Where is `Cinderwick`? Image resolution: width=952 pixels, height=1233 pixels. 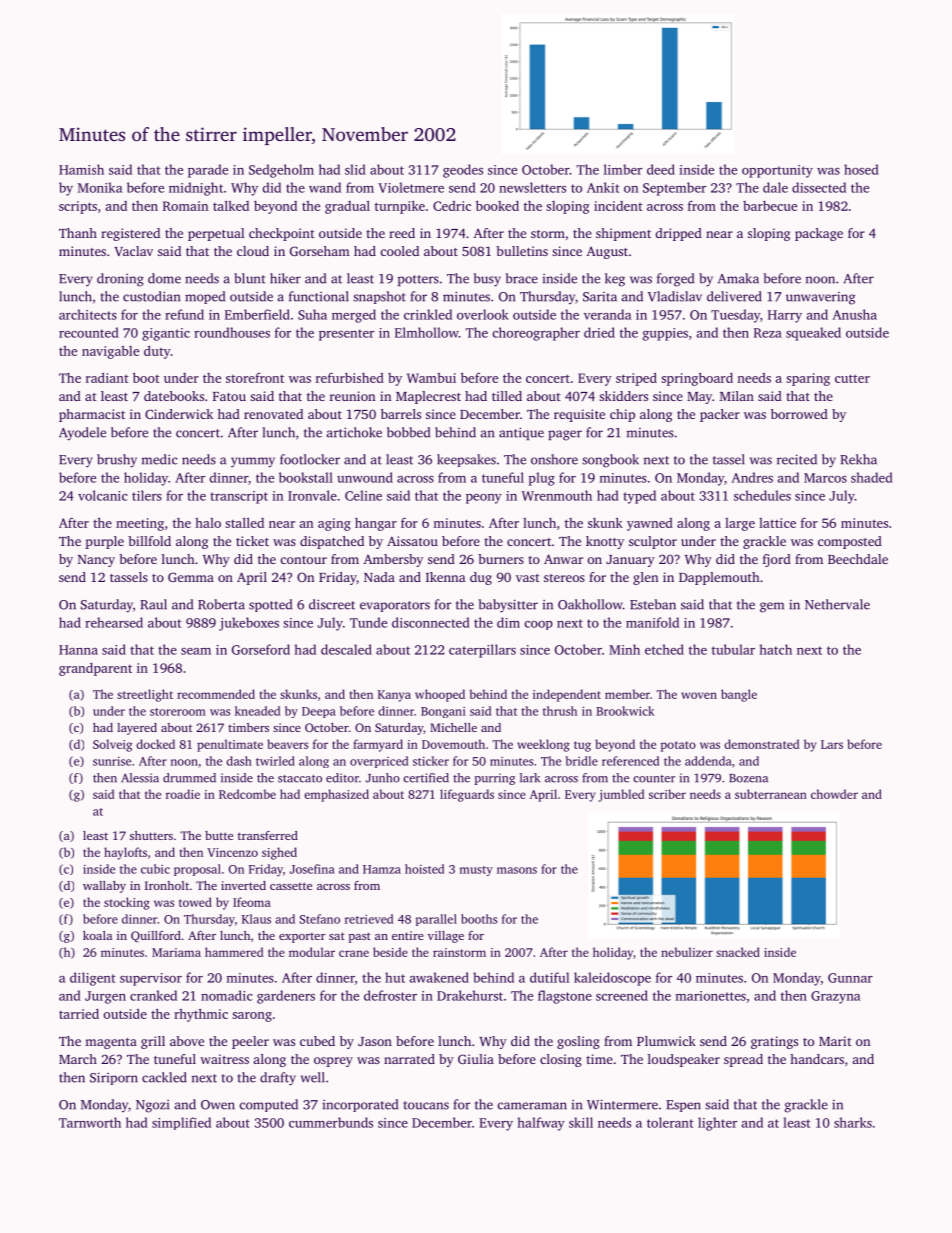 Cinderwick is located at coordinates (179, 414).
